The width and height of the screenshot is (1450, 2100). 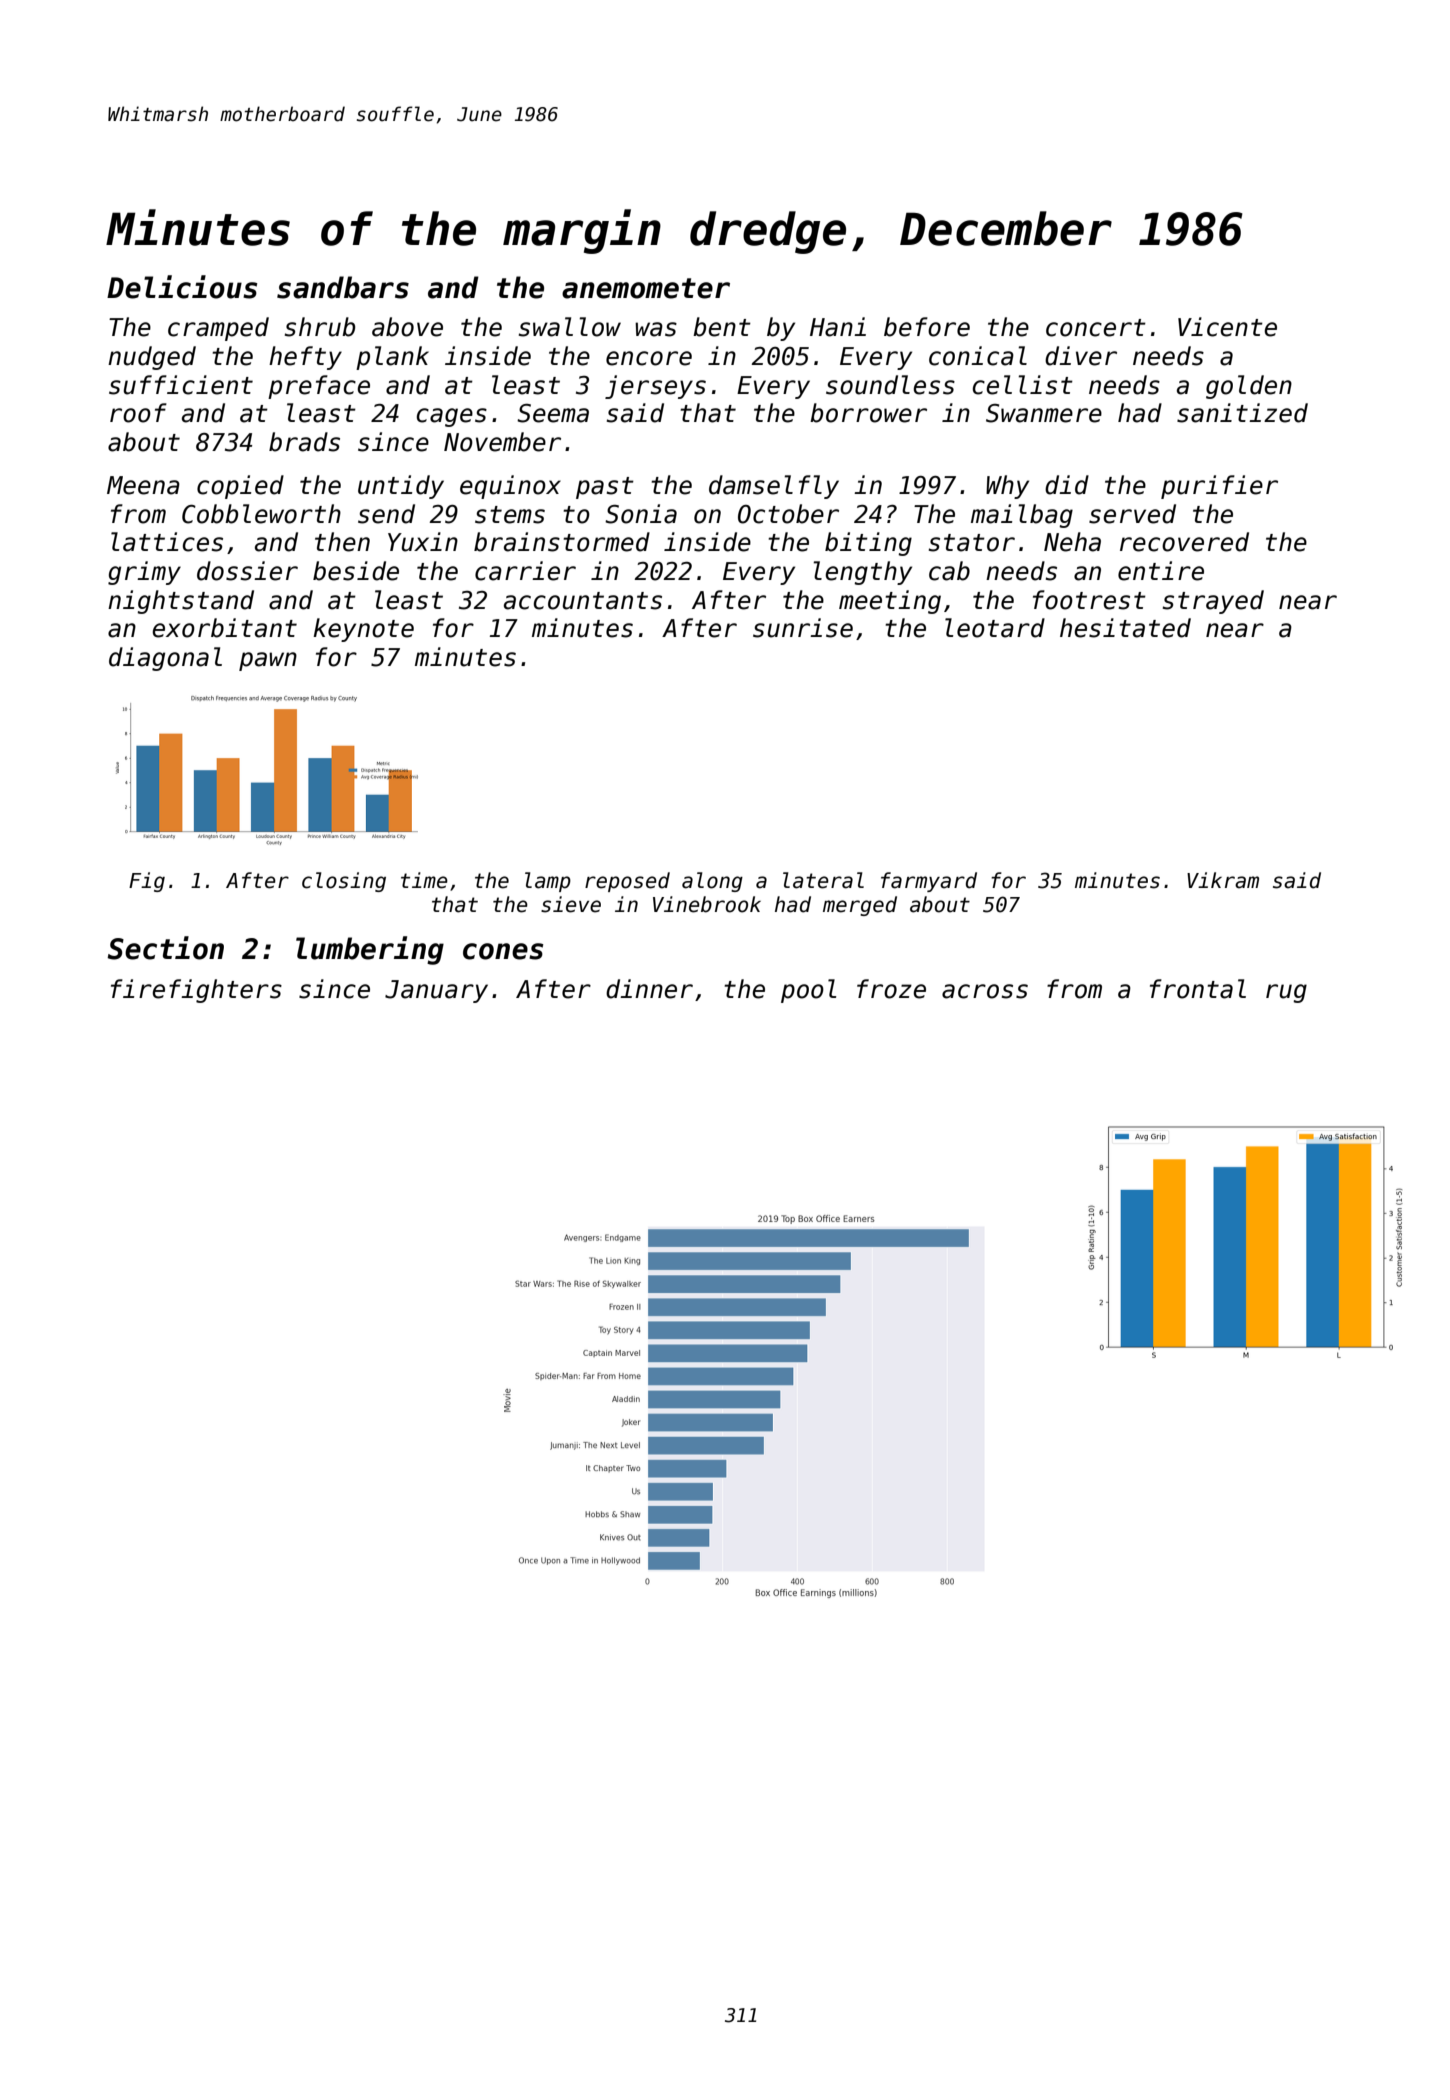 I want to click on firefighters, so click(x=196, y=991).
